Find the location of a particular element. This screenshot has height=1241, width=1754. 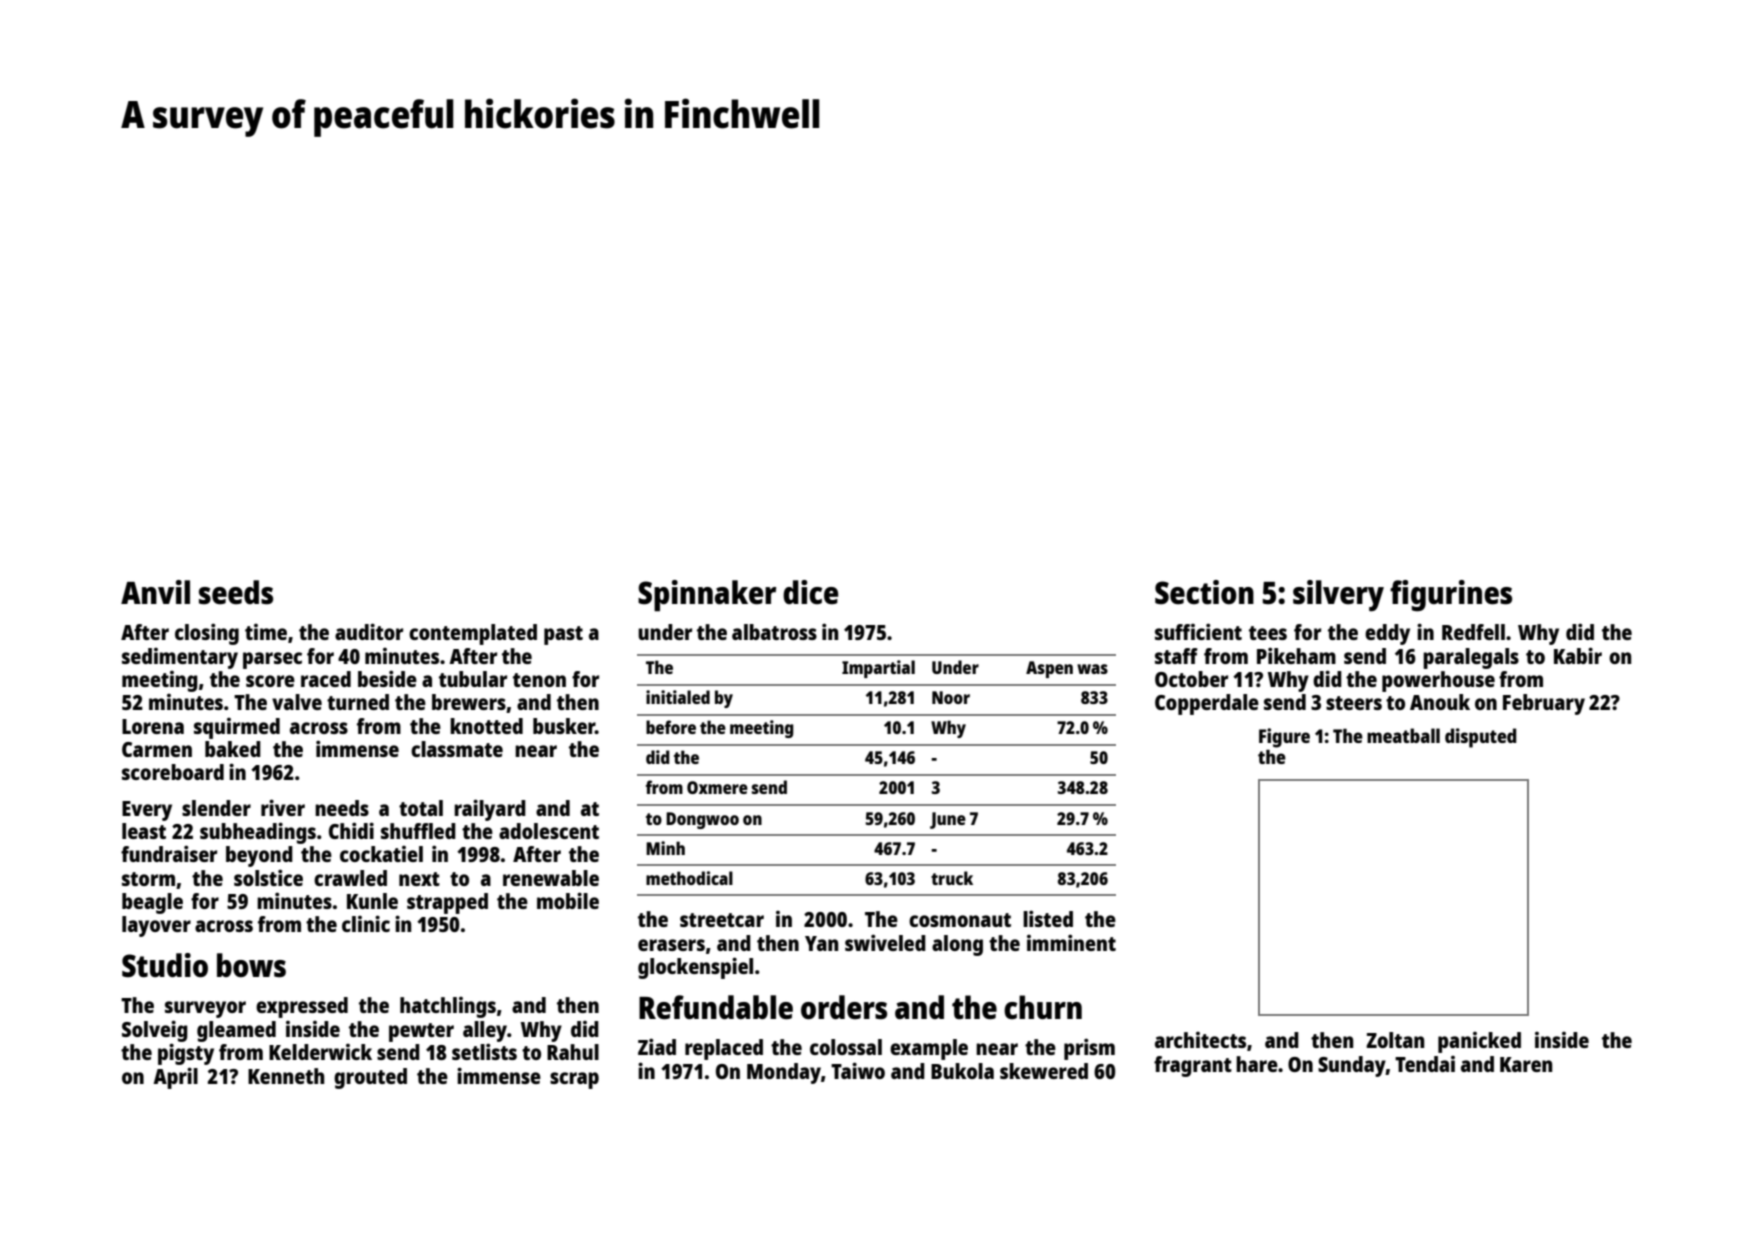

imminent is located at coordinates (1071, 942).
